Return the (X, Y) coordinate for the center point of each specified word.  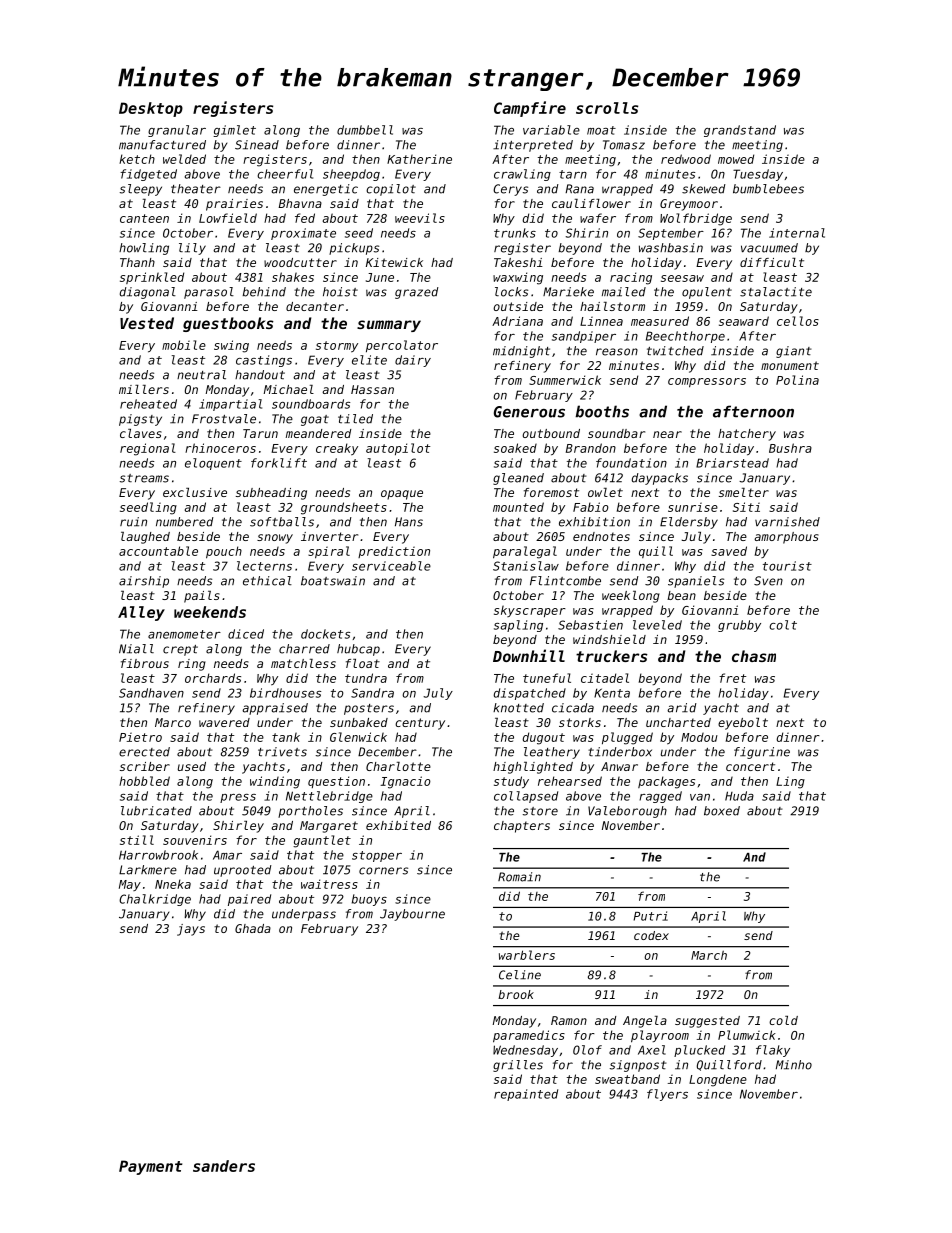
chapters (522, 827)
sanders (224, 1166)
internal (797, 233)
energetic (326, 190)
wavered (224, 722)
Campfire (530, 109)
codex (651, 935)
